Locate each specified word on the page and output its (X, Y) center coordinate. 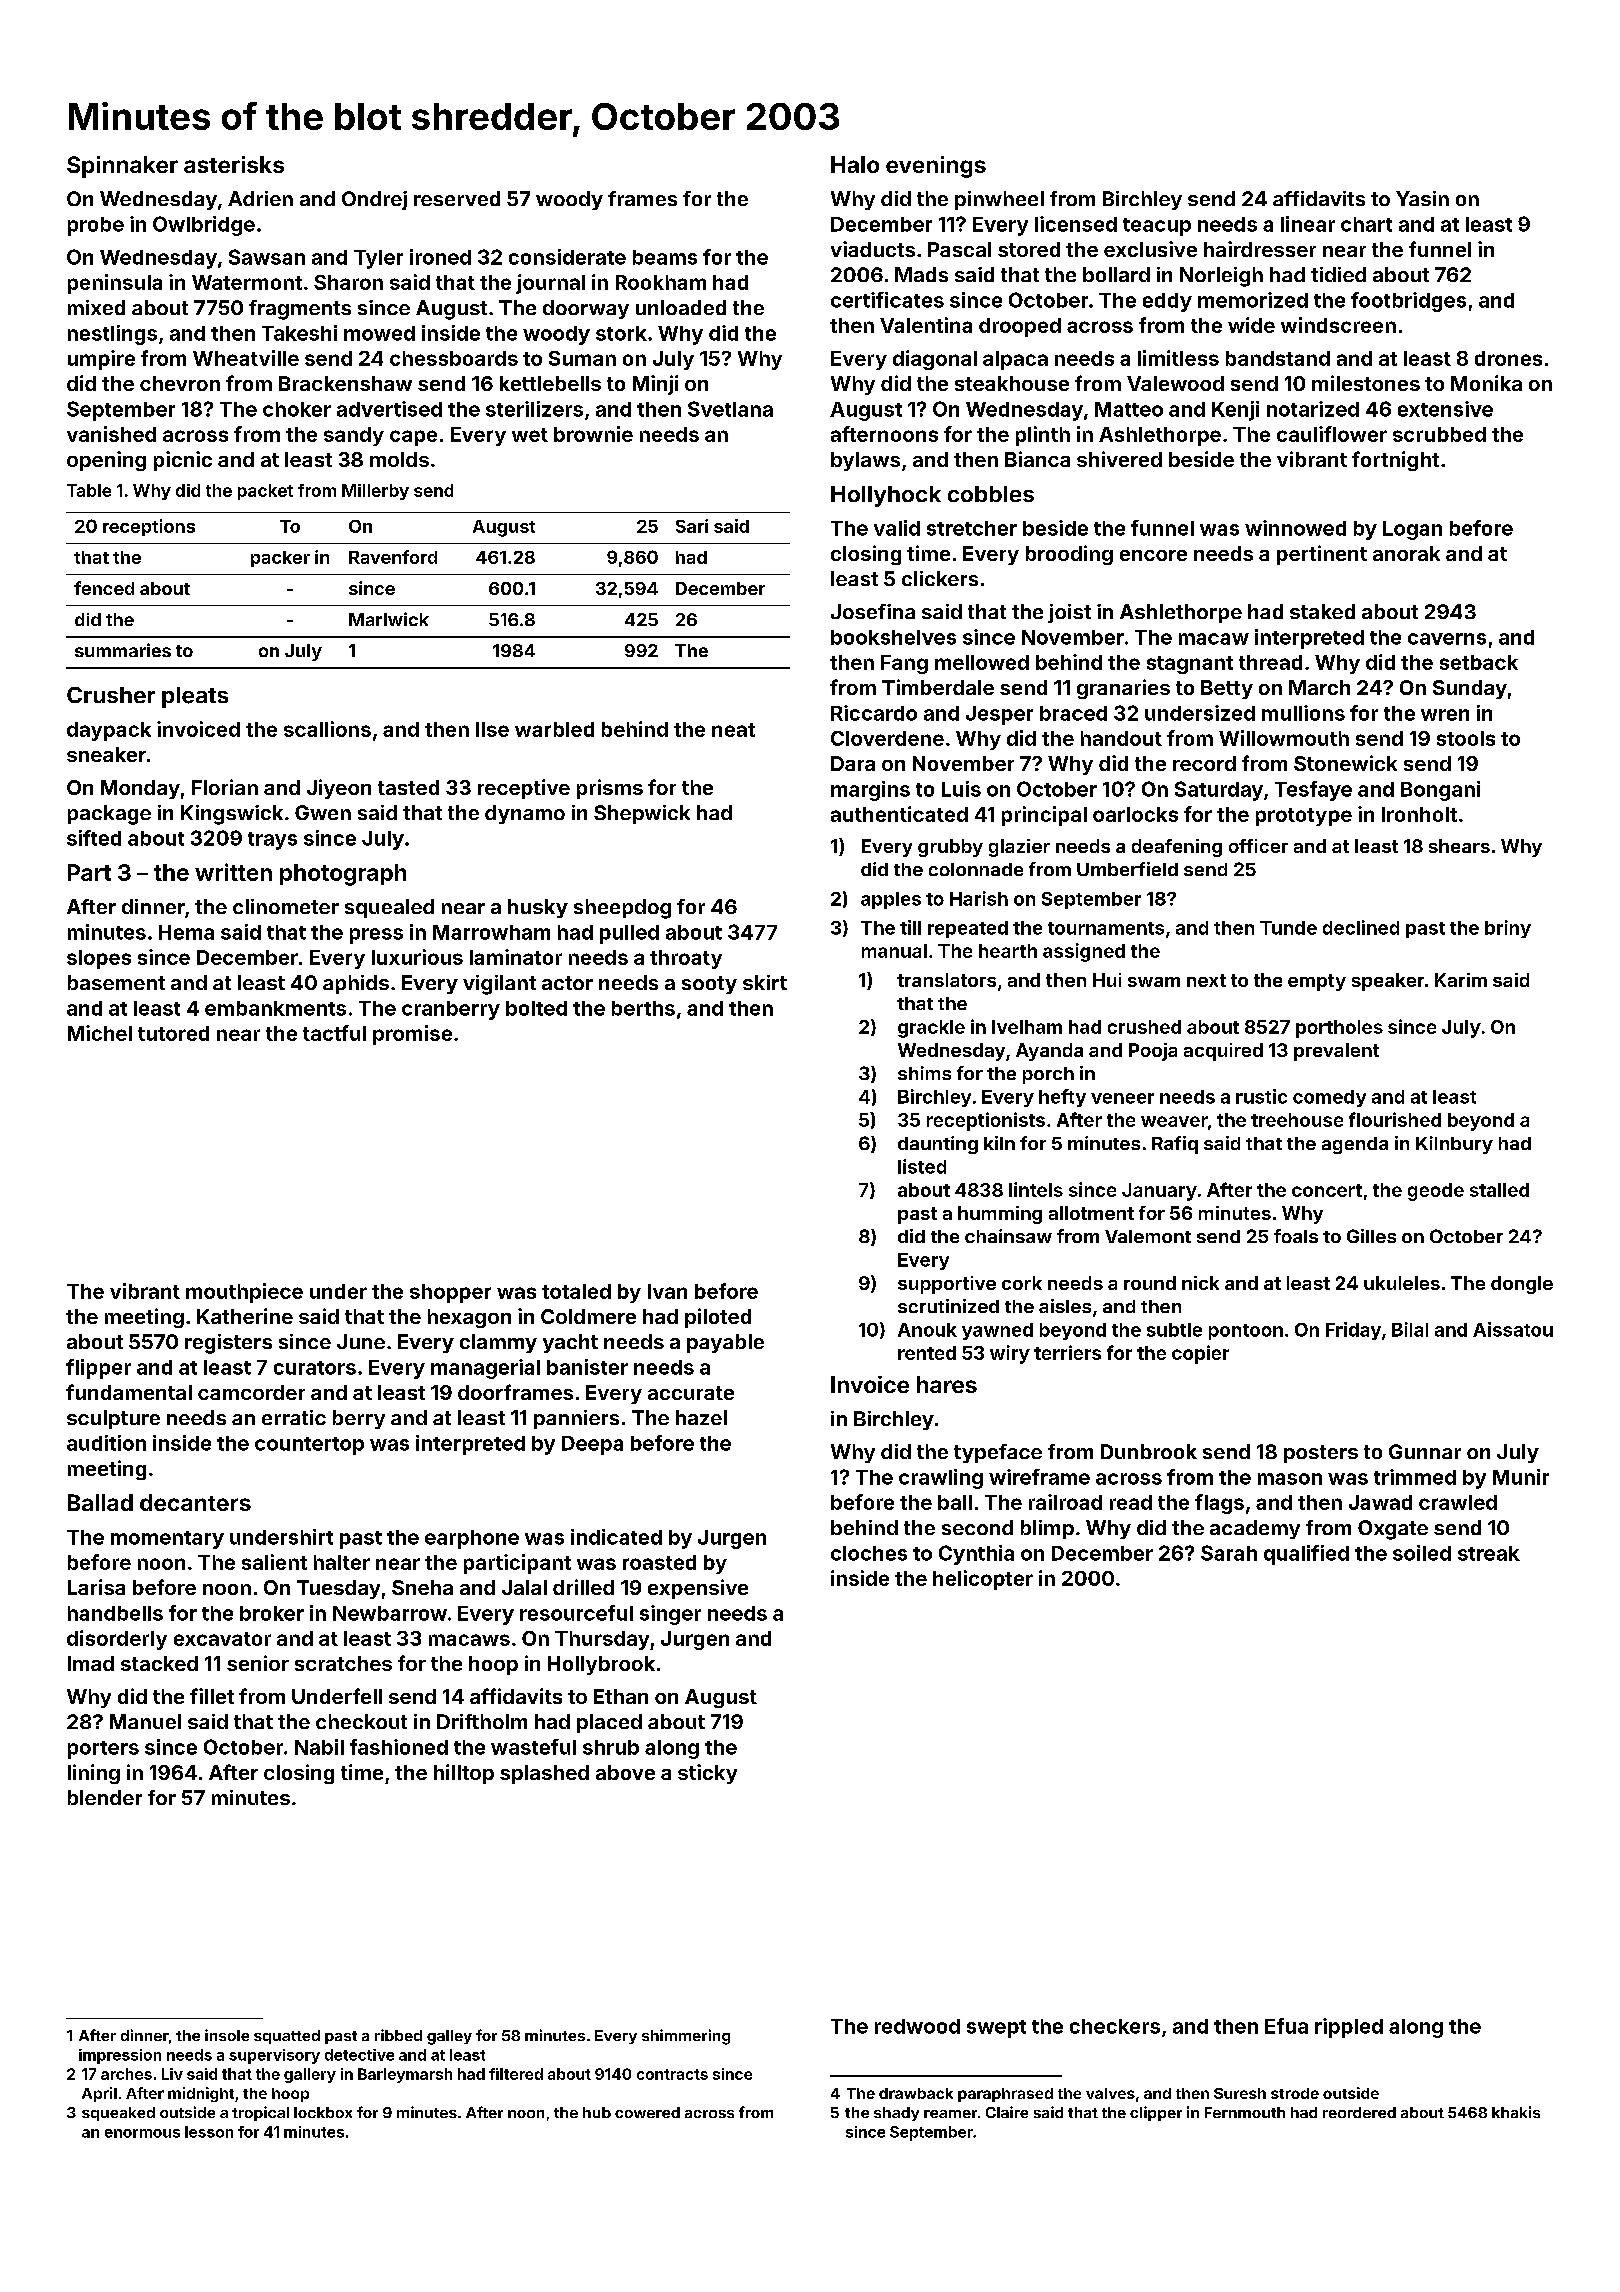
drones (1508, 358)
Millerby (375, 492)
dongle (1522, 1285)
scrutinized (948, 1306)
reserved (457, 198)
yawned (997, 1331)
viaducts (873, 249)
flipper (98, 1369)
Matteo (1129, 409)
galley (449, 2037)
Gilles (1371, 1236)
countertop (309, 1446)
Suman (582, 358)
